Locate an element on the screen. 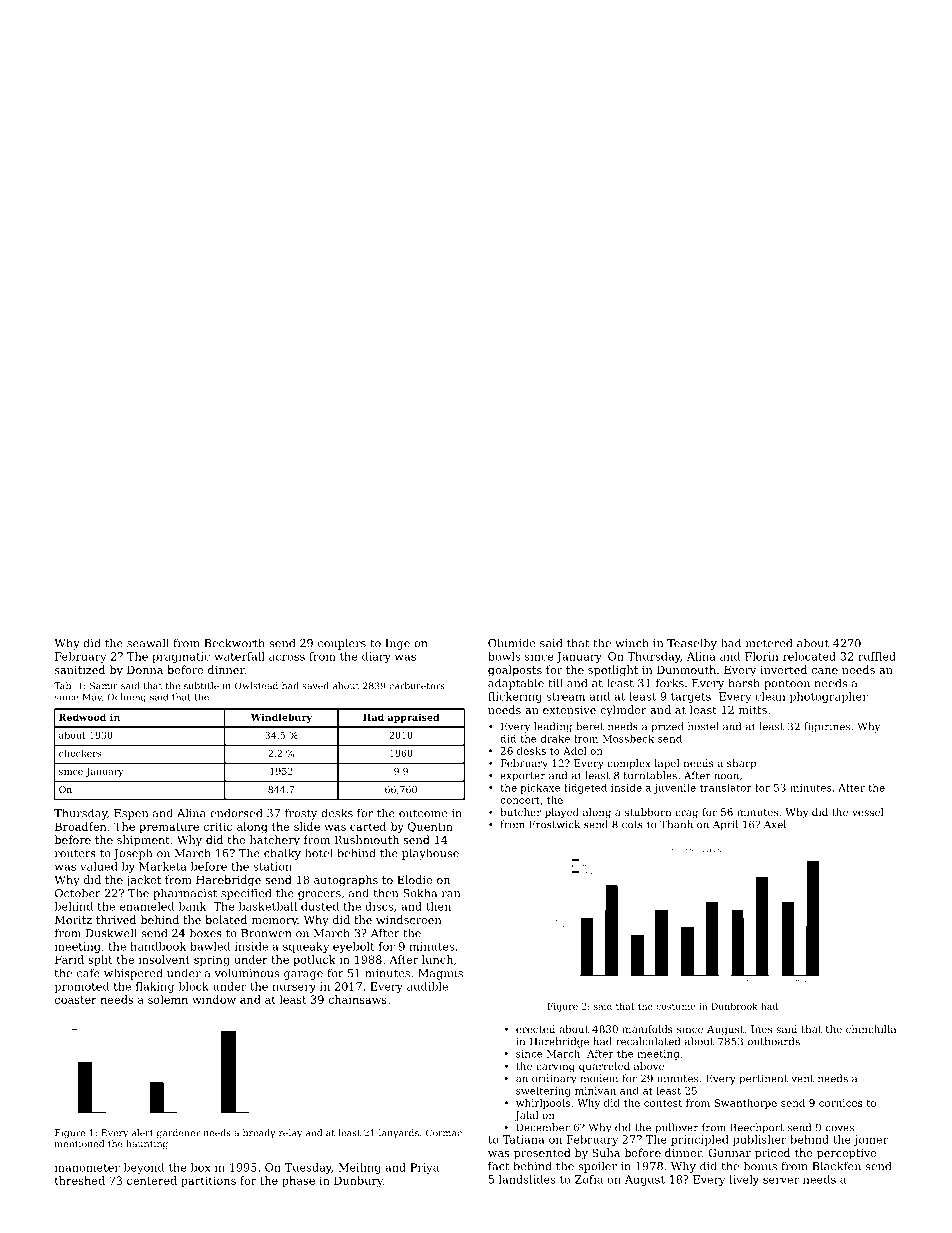 This screenshot has height=1233, width=952. cornices is located at coordinates (840, 1103).
